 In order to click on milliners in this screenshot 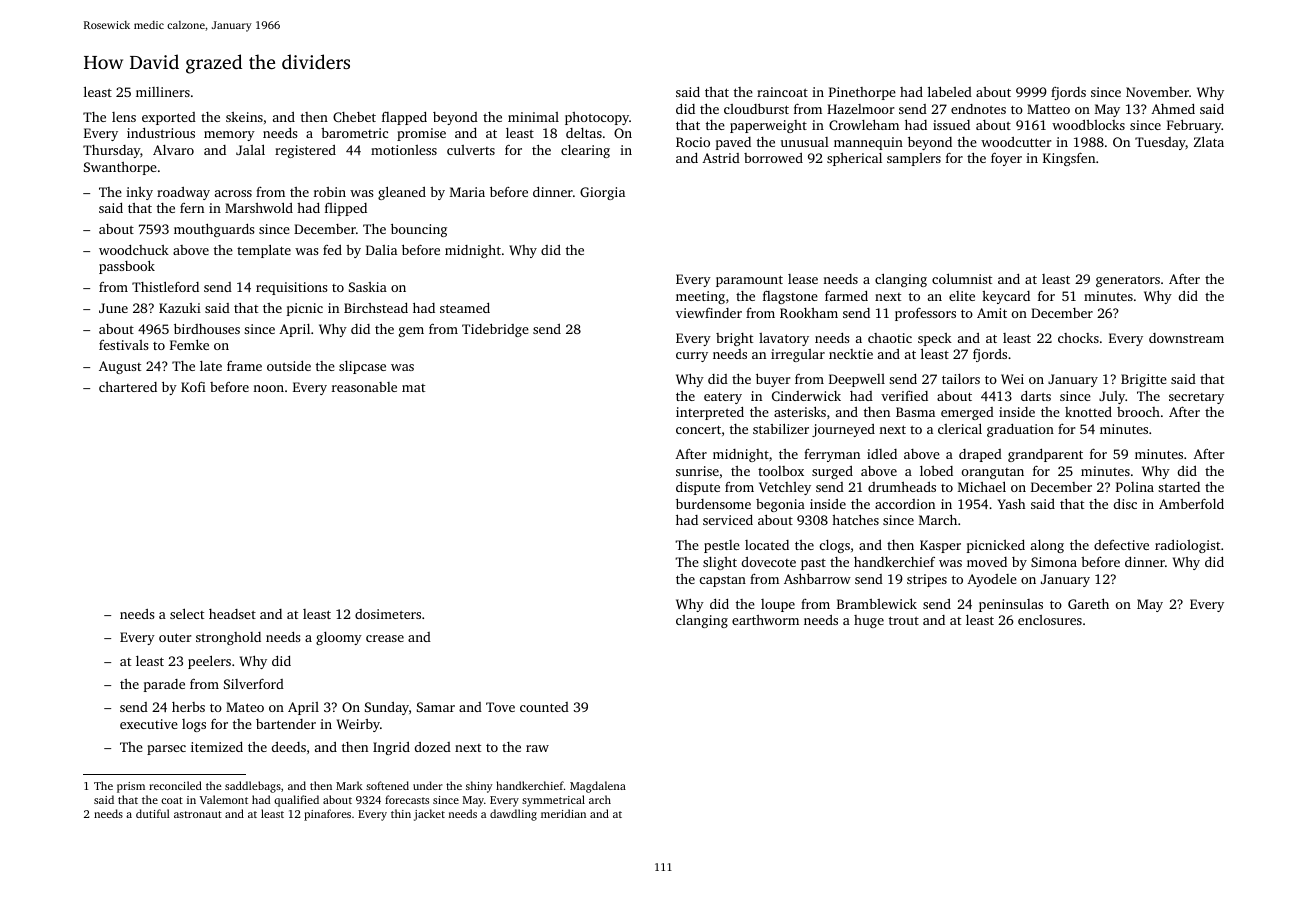, I will do `click(163, 92)`.
